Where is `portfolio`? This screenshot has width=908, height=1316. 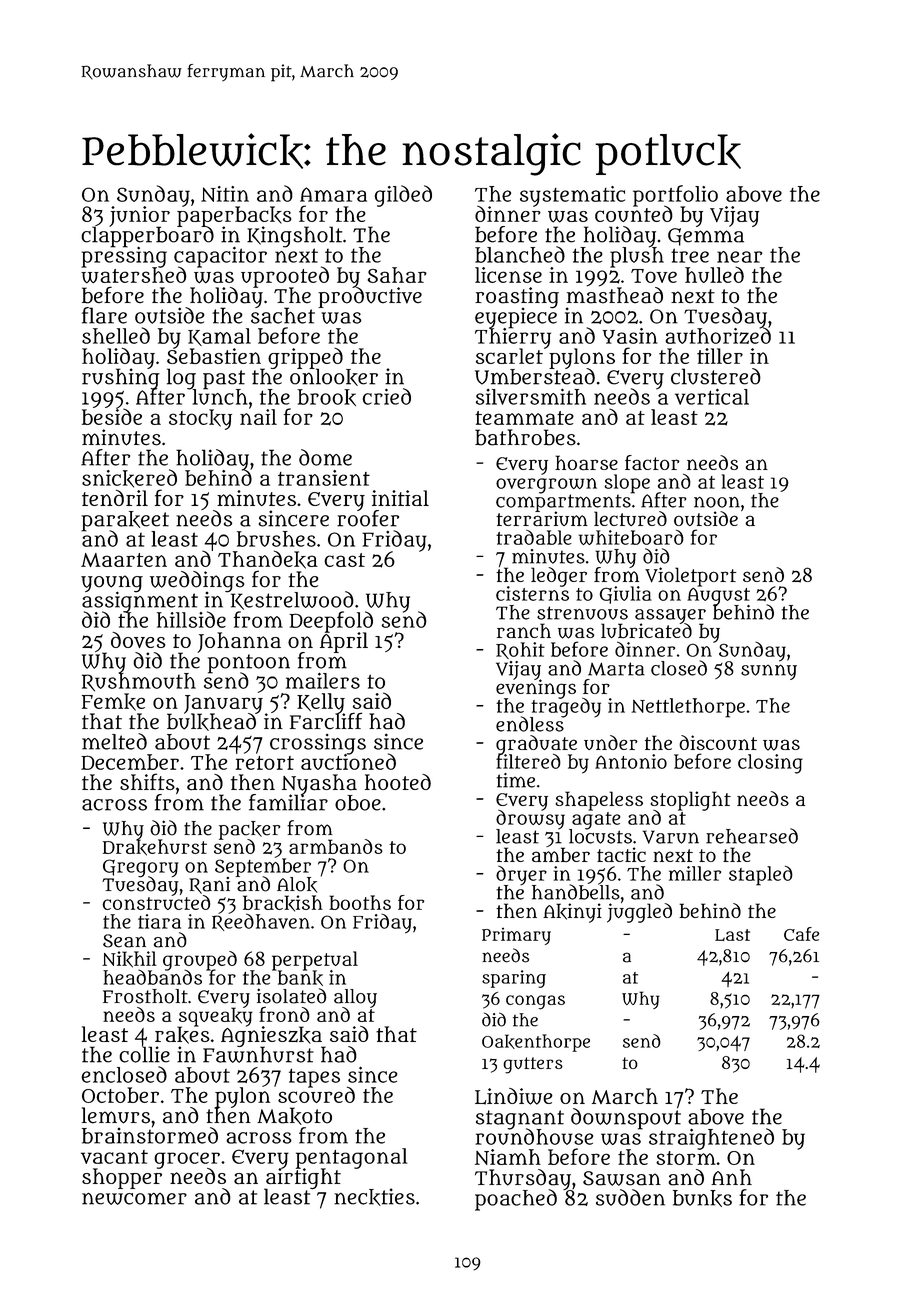
portfolio is located at coordinates (675, 195).
